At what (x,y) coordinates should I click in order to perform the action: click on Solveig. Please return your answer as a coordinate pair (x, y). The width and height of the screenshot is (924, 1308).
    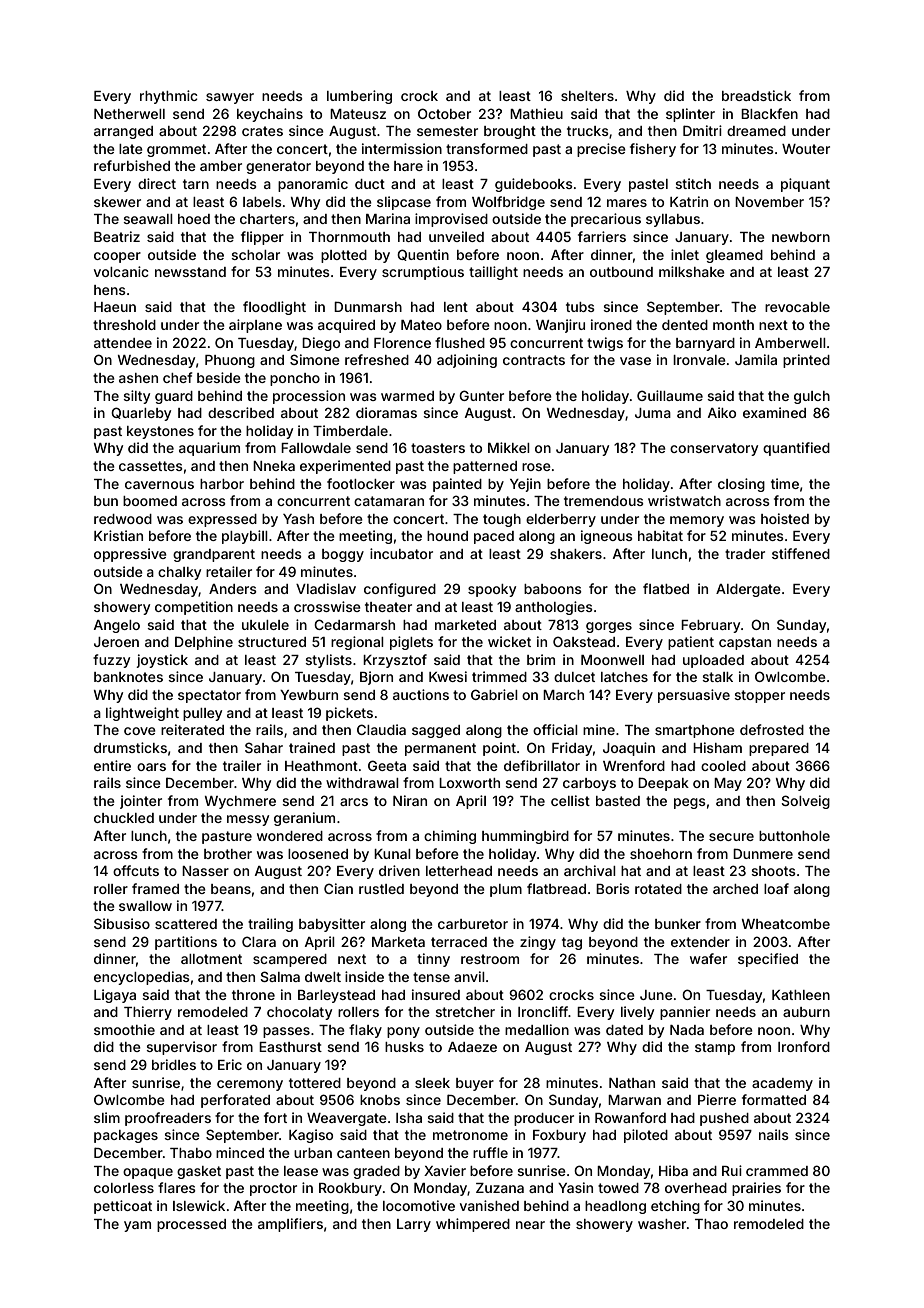
    Looking at the image, I should click on (805, 802).
